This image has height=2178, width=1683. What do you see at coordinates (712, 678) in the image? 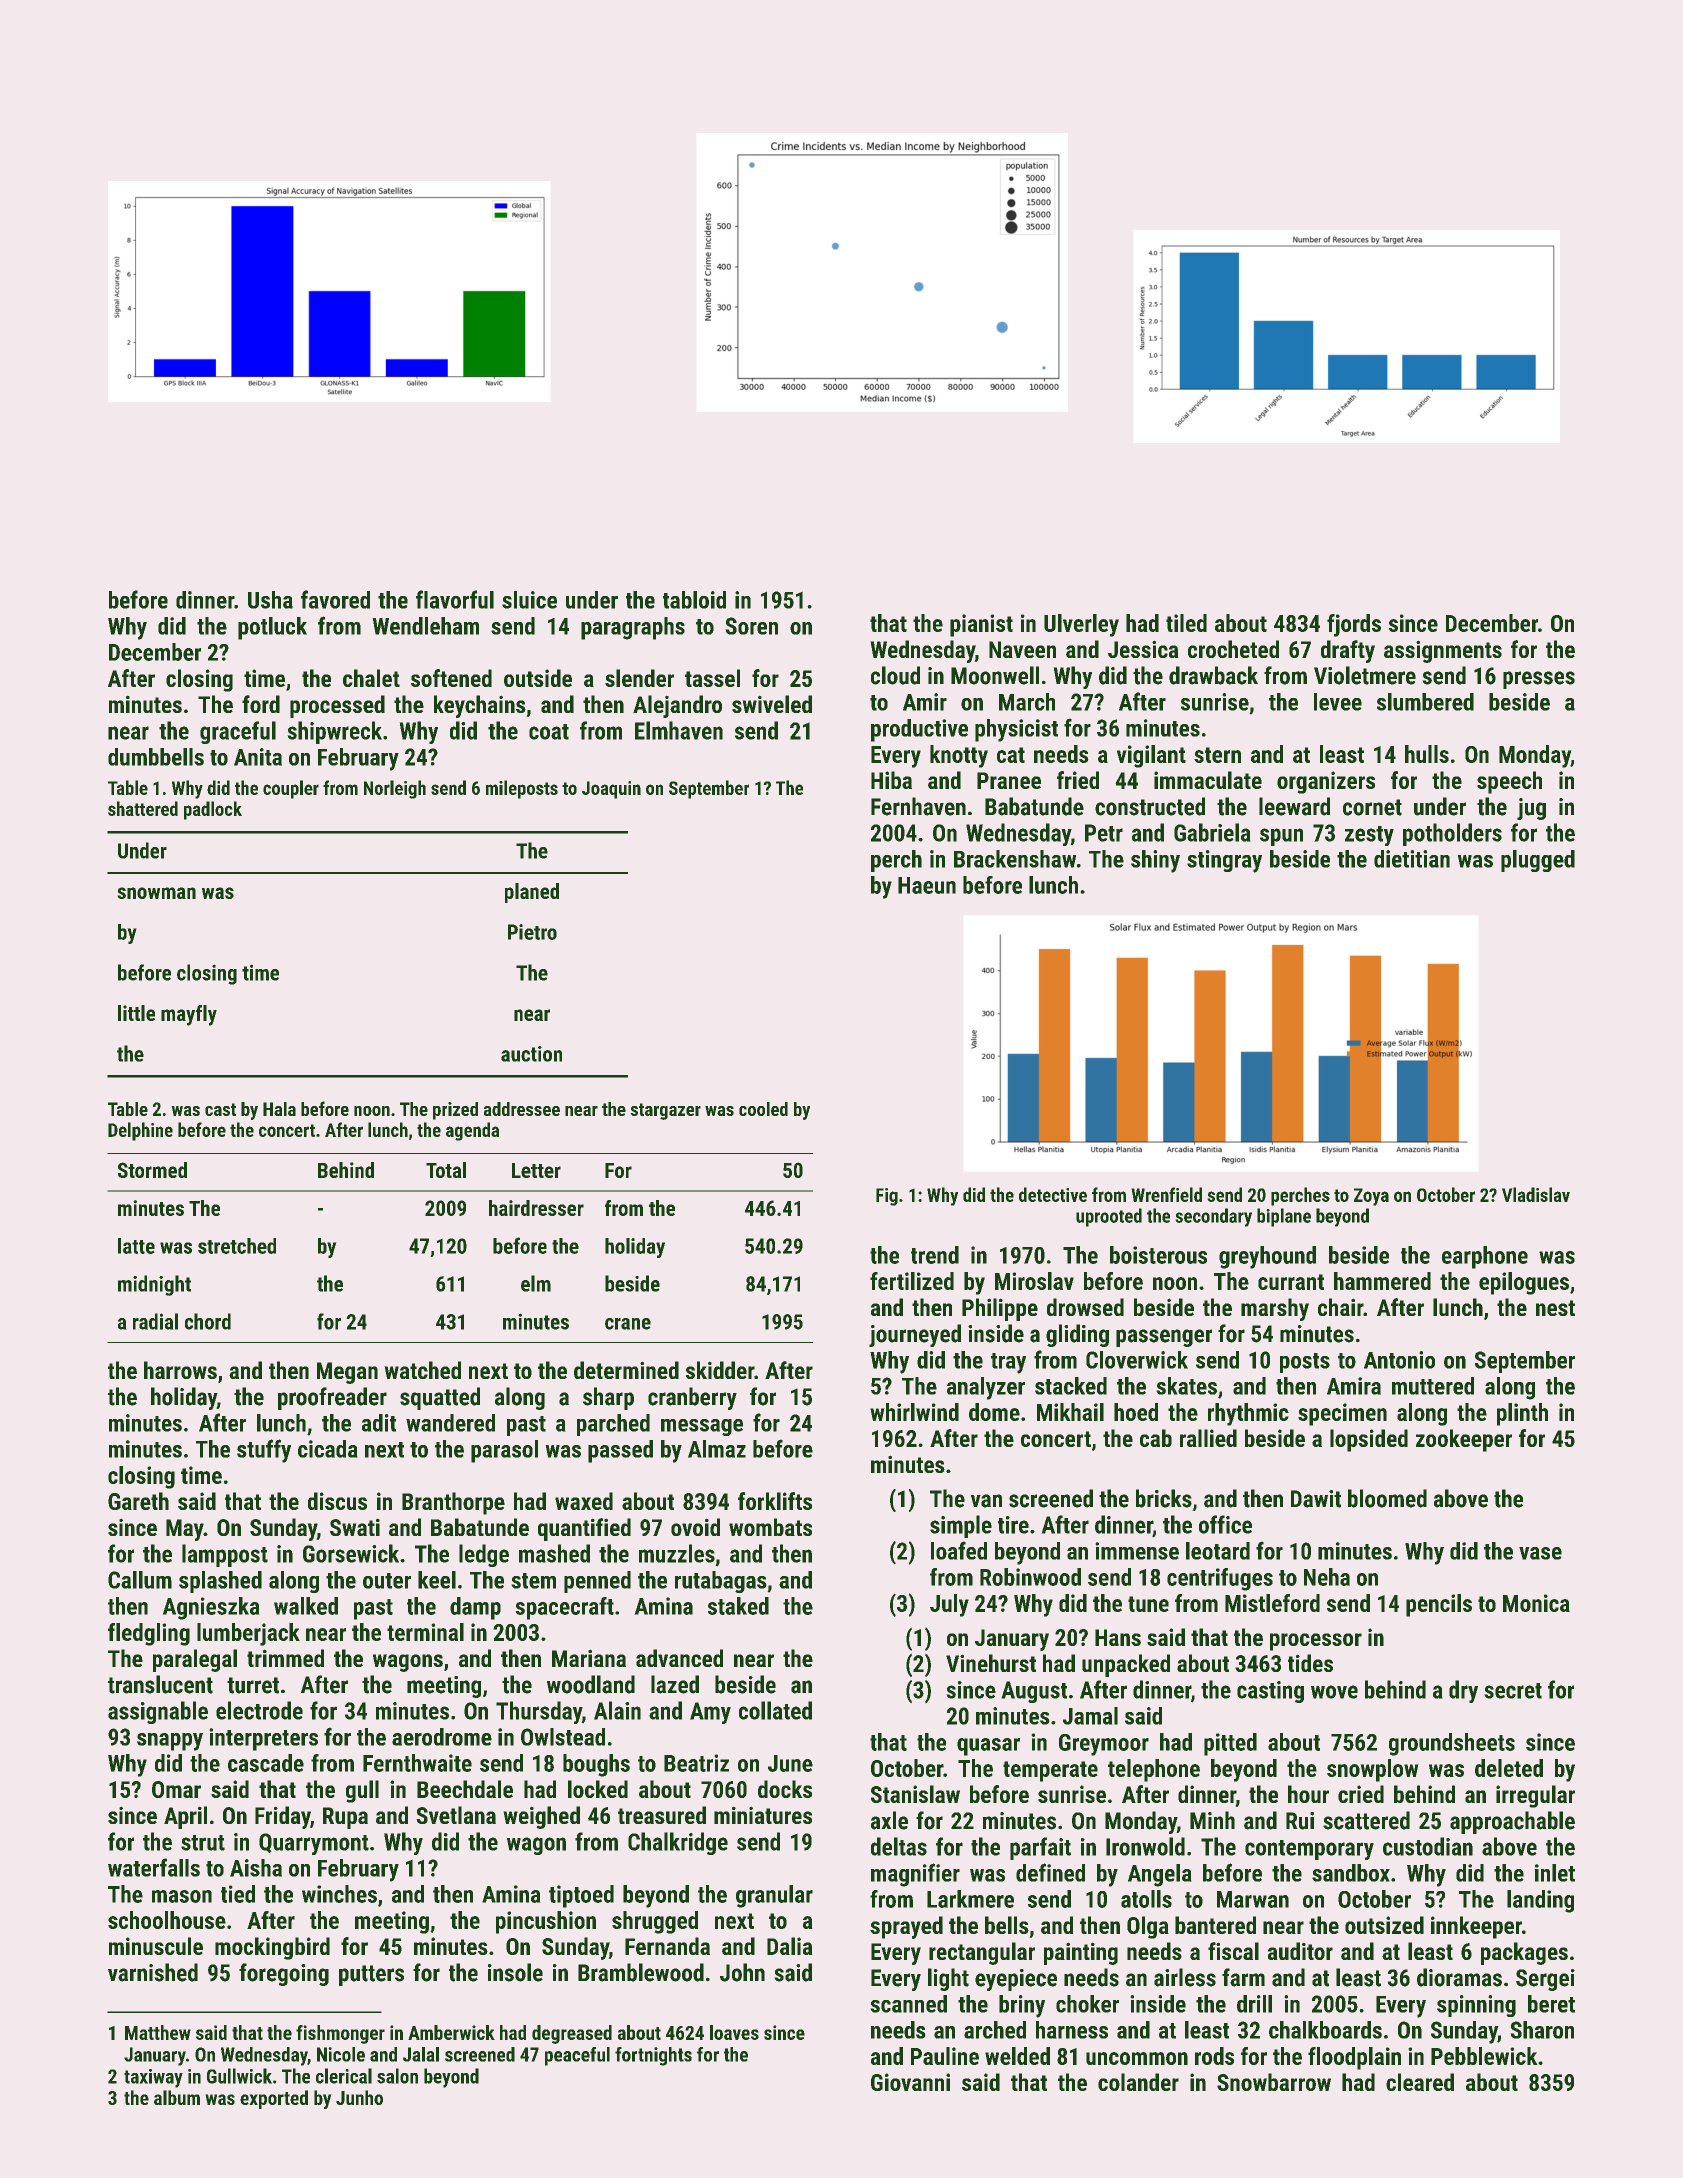
I see `tassel` at bounding box center [712, 678].
